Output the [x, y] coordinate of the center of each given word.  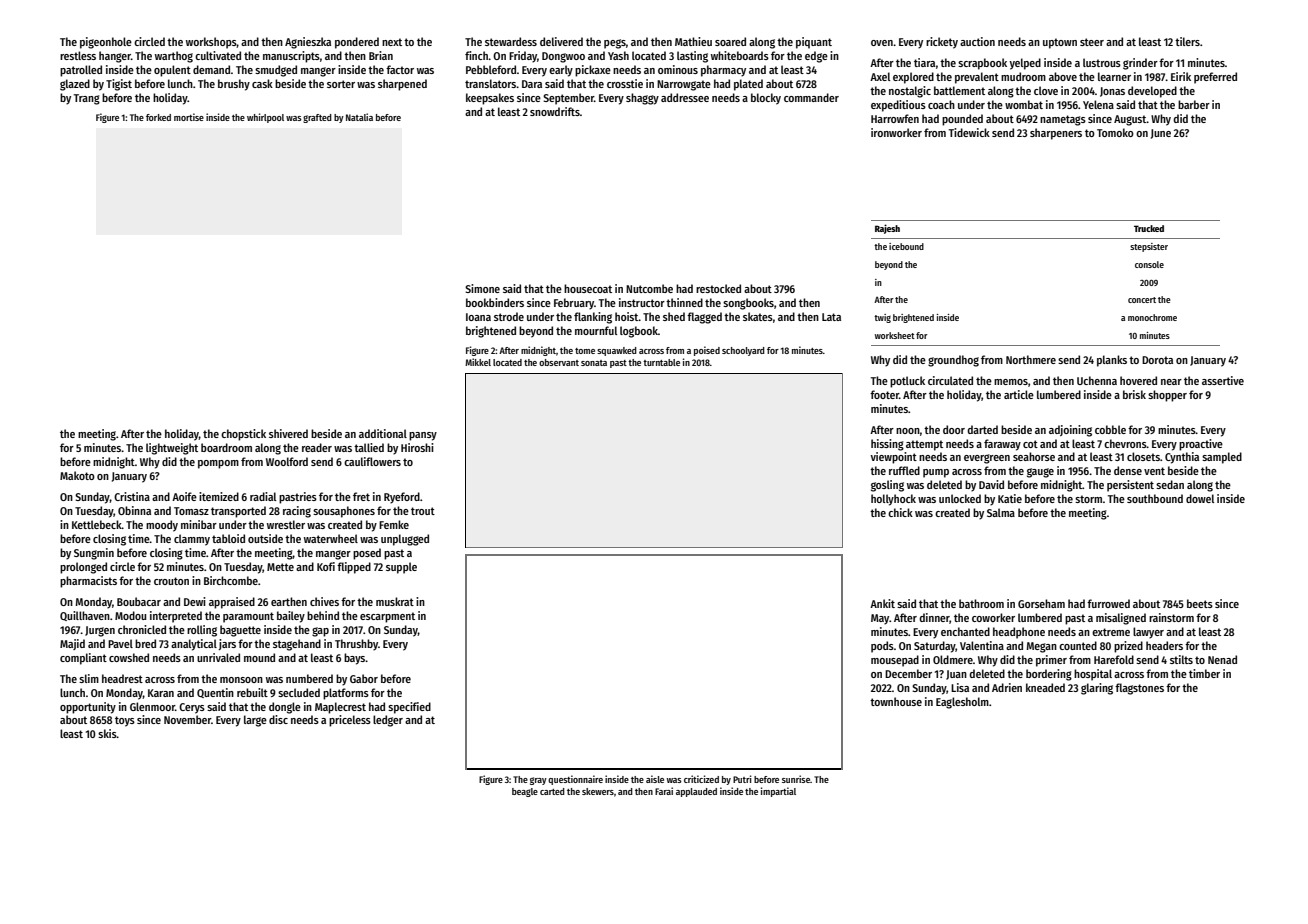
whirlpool [265, 118]
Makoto [77, 475]
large [255, 721]
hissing [887, 445]
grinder [1140, 64]
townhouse [896, 701]
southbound [1155, 498]
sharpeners [1056, 134]
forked [158, 117]
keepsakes [490, 99]
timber [1204, 673]
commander [811, 97]
